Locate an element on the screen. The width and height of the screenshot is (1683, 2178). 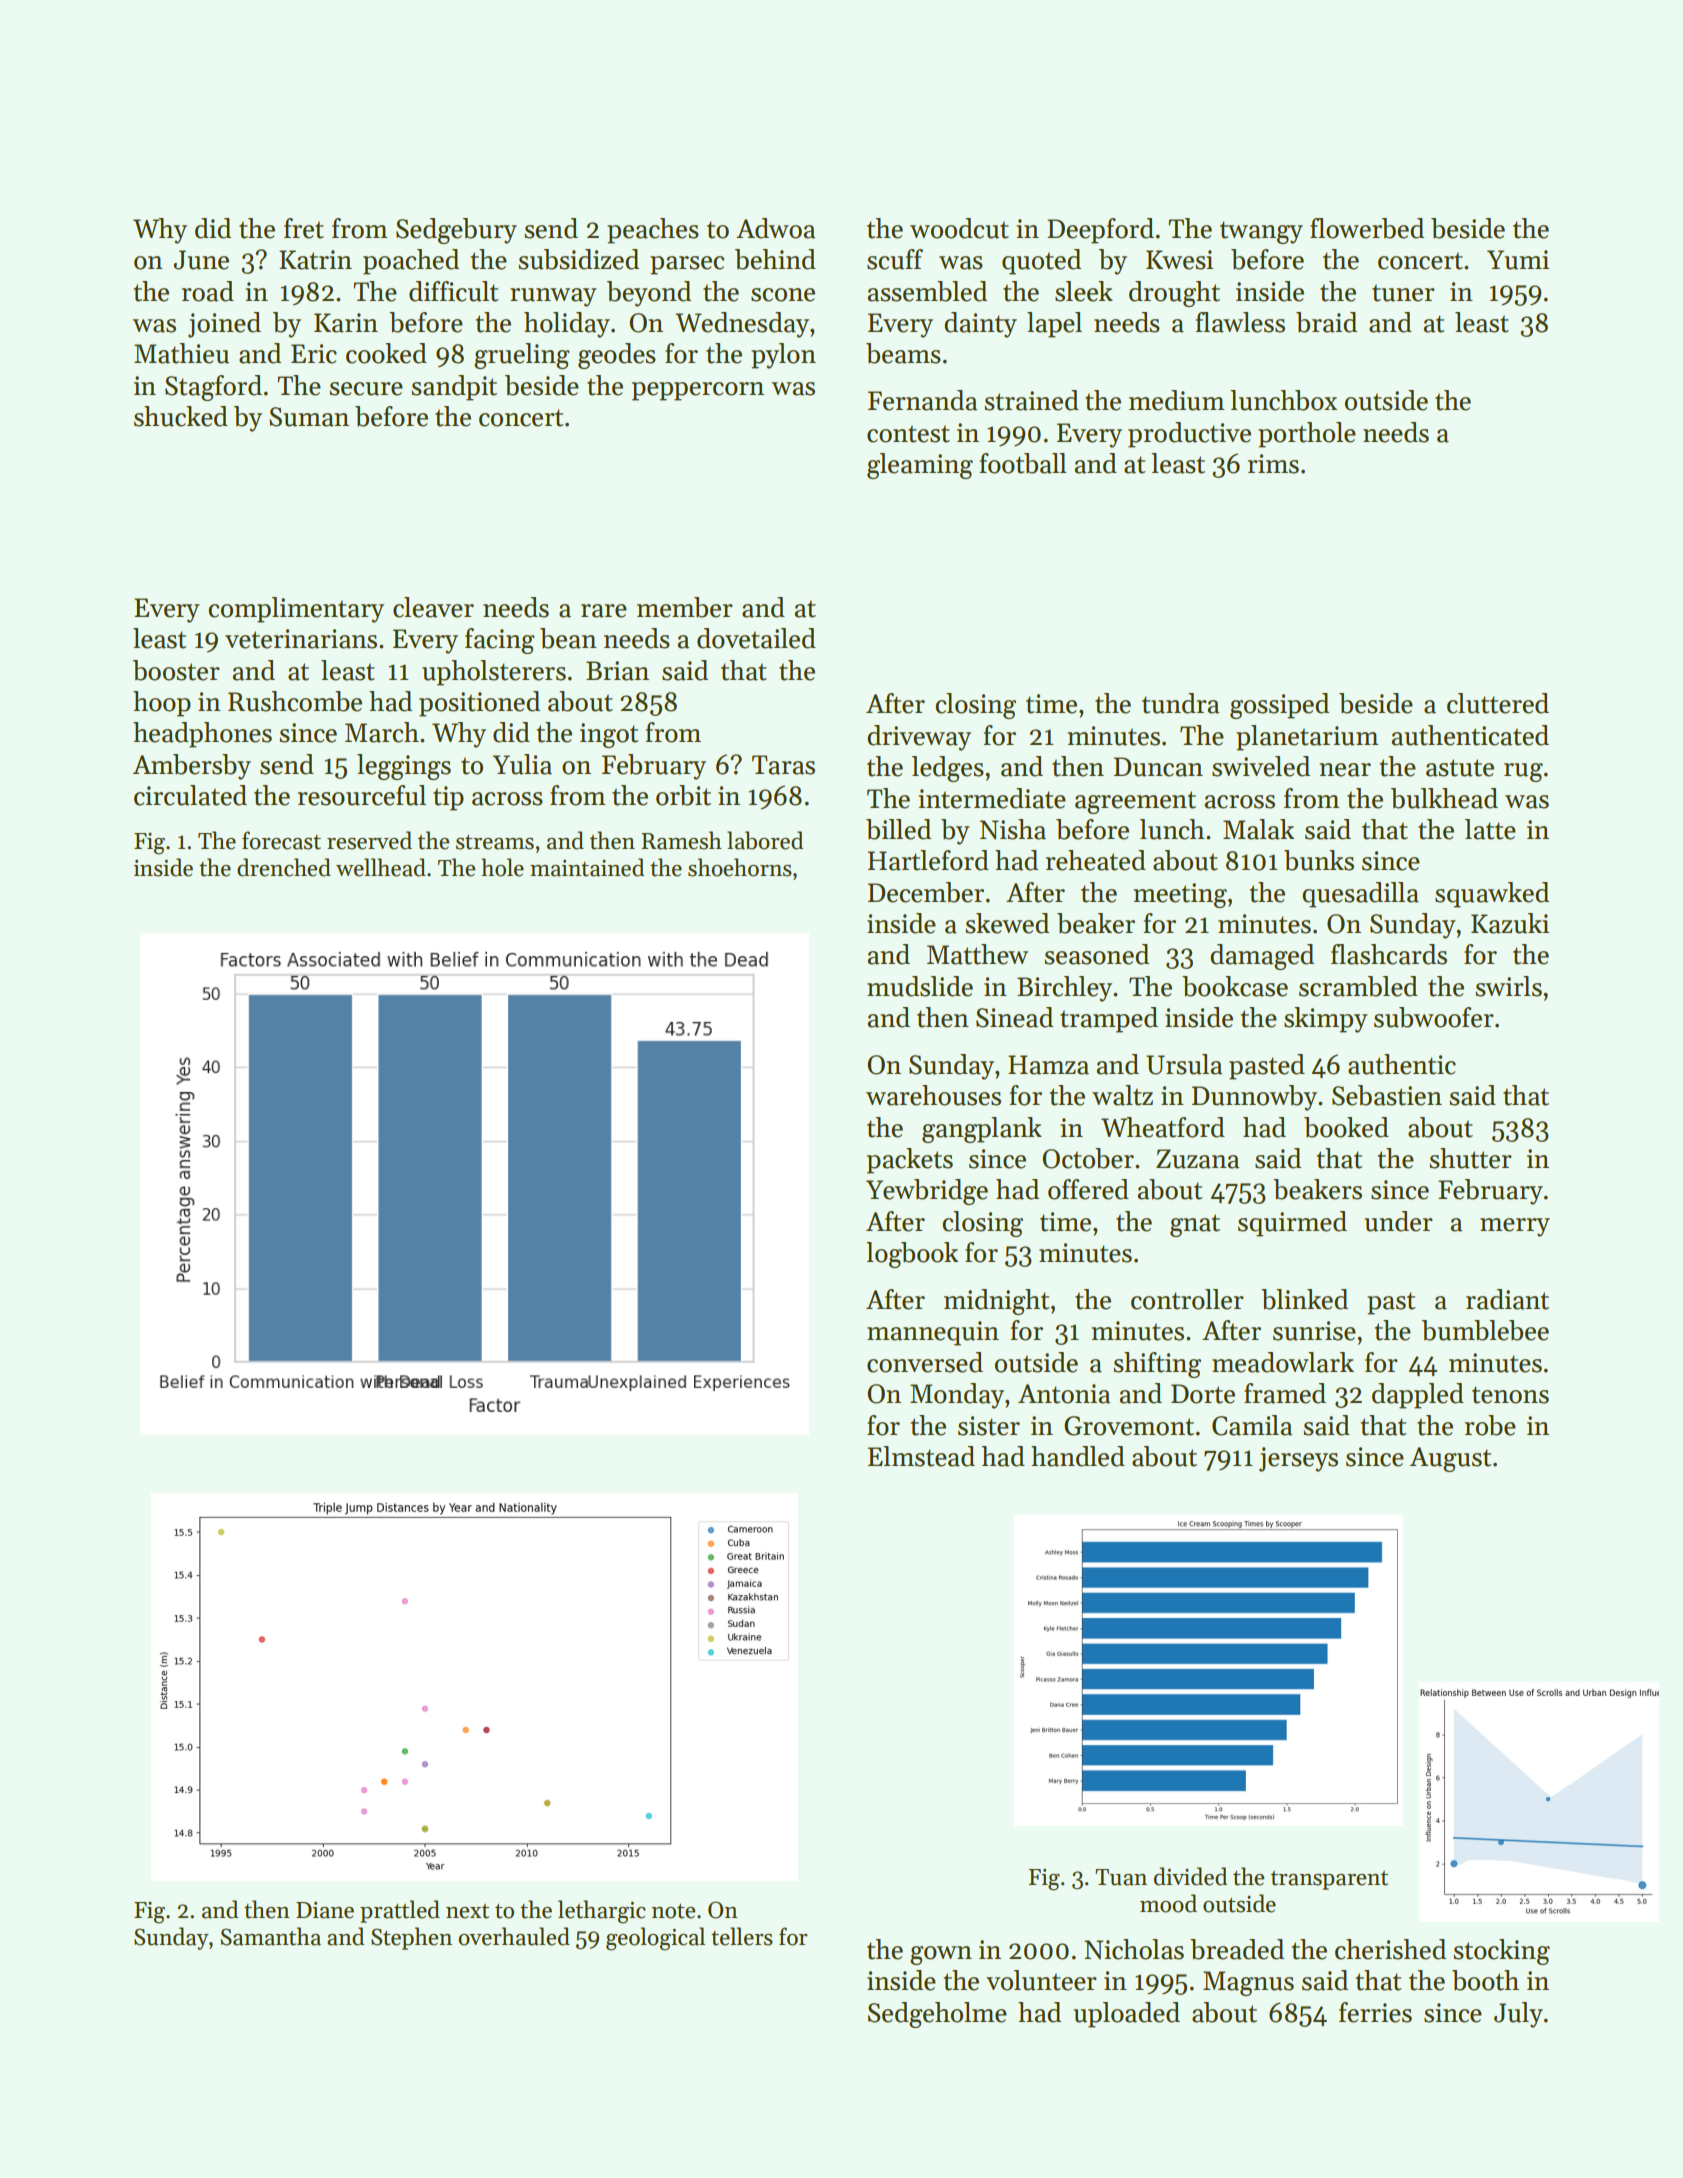
drenched is located at coordinates (284, 867).
